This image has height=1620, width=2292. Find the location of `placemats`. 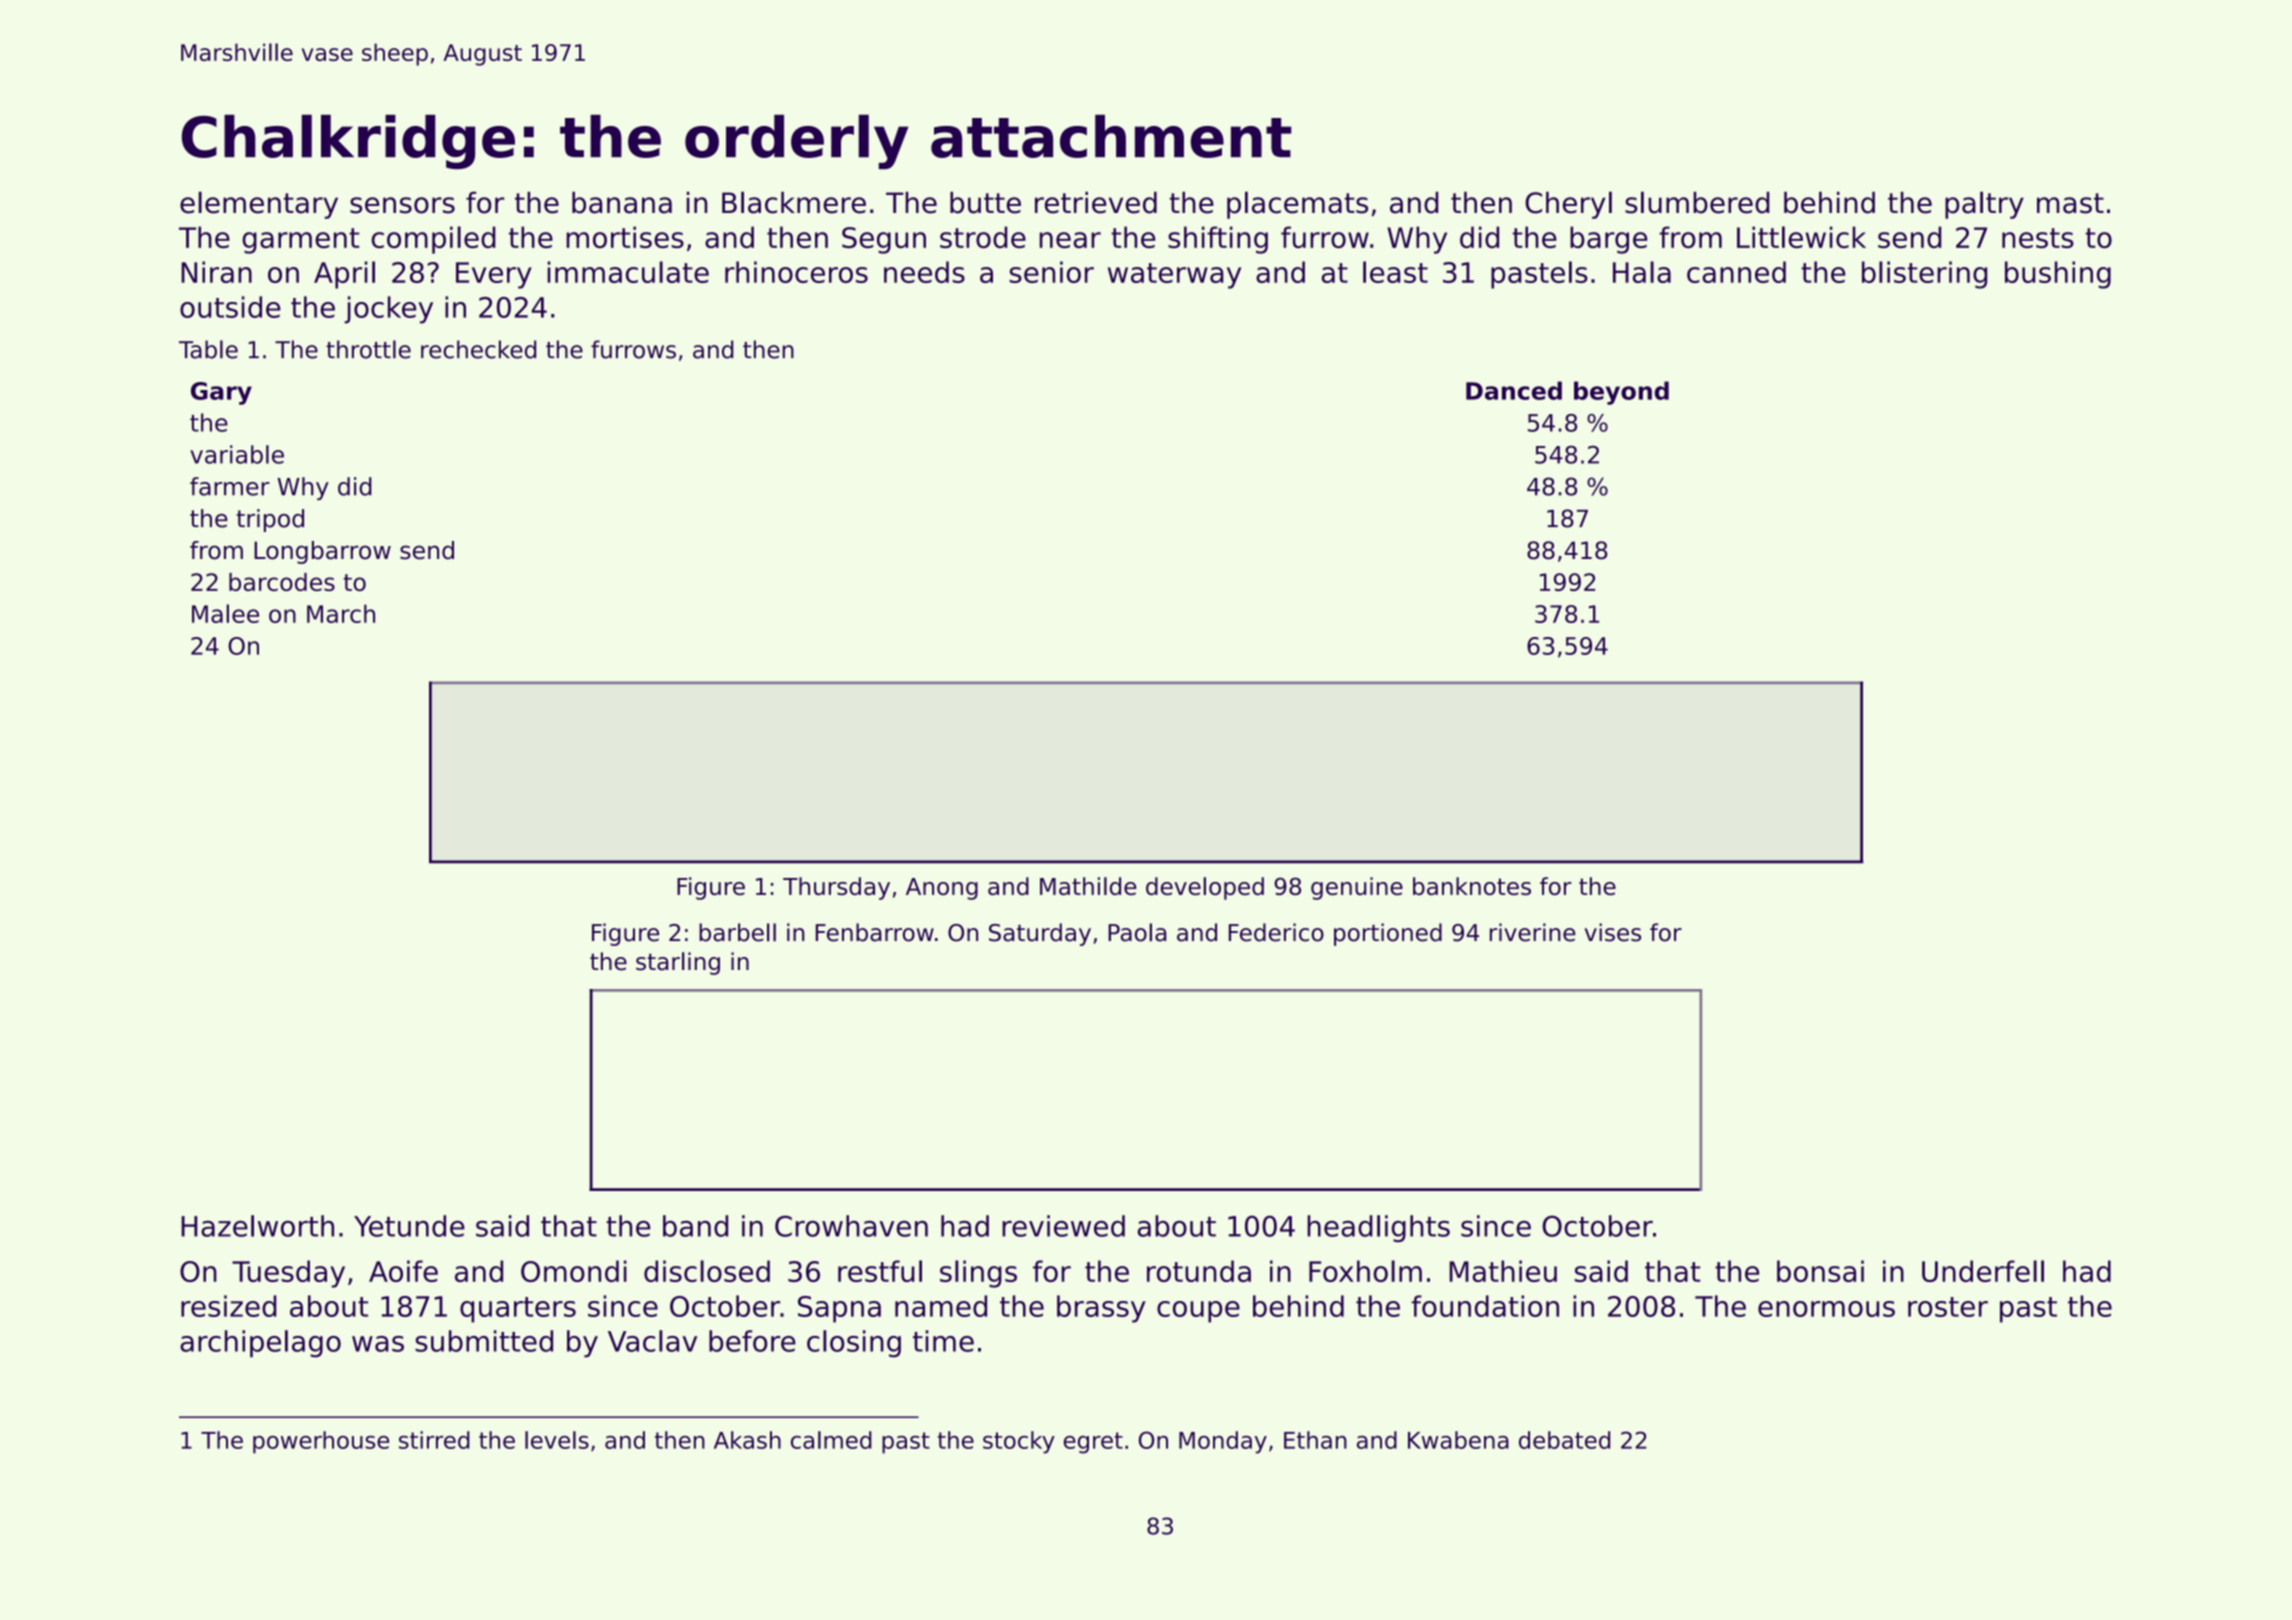

placemats is located at coordinates (1297, 205).
